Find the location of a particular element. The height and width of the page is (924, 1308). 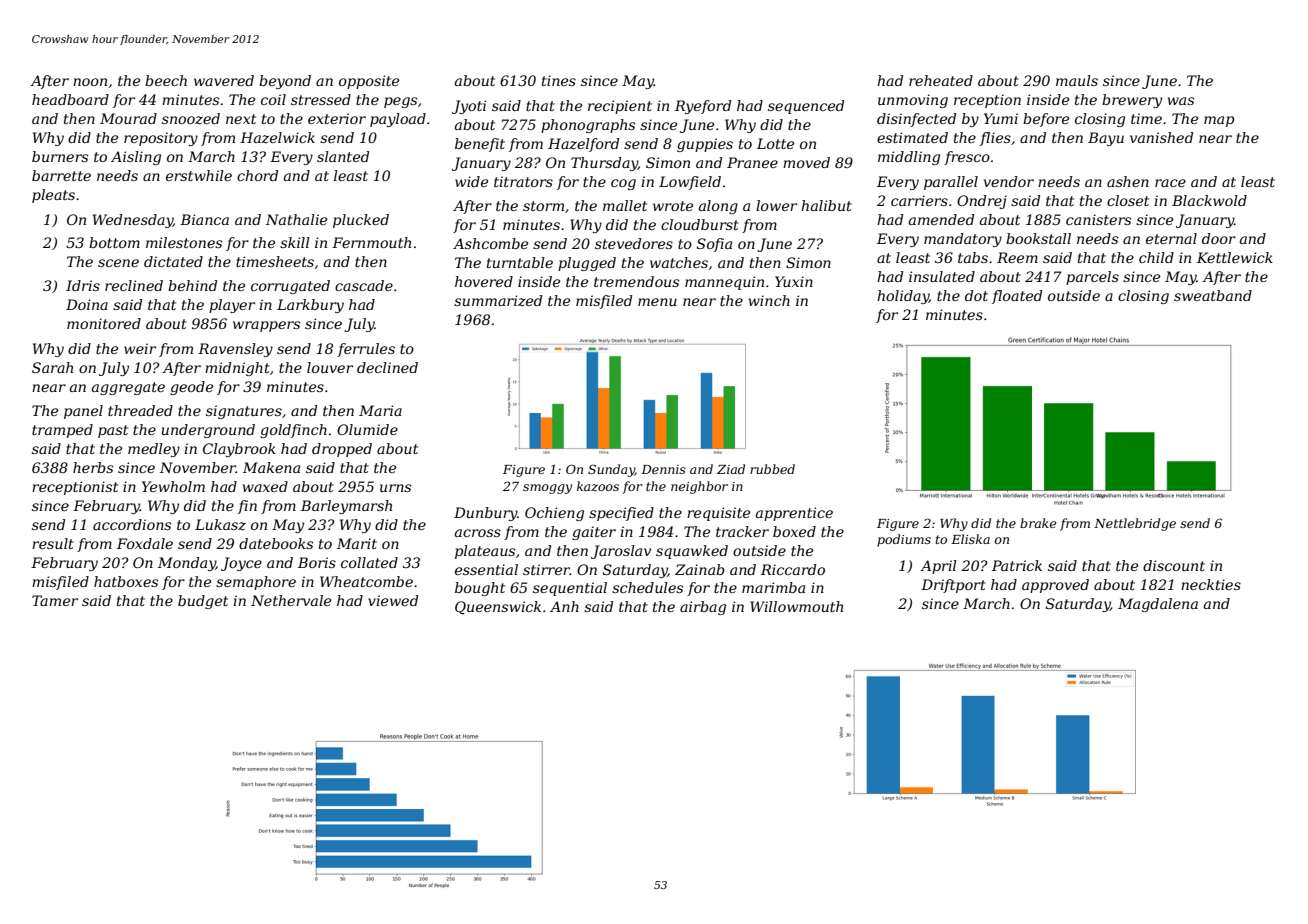

Jyoti is located at coordinates (469, 107).
